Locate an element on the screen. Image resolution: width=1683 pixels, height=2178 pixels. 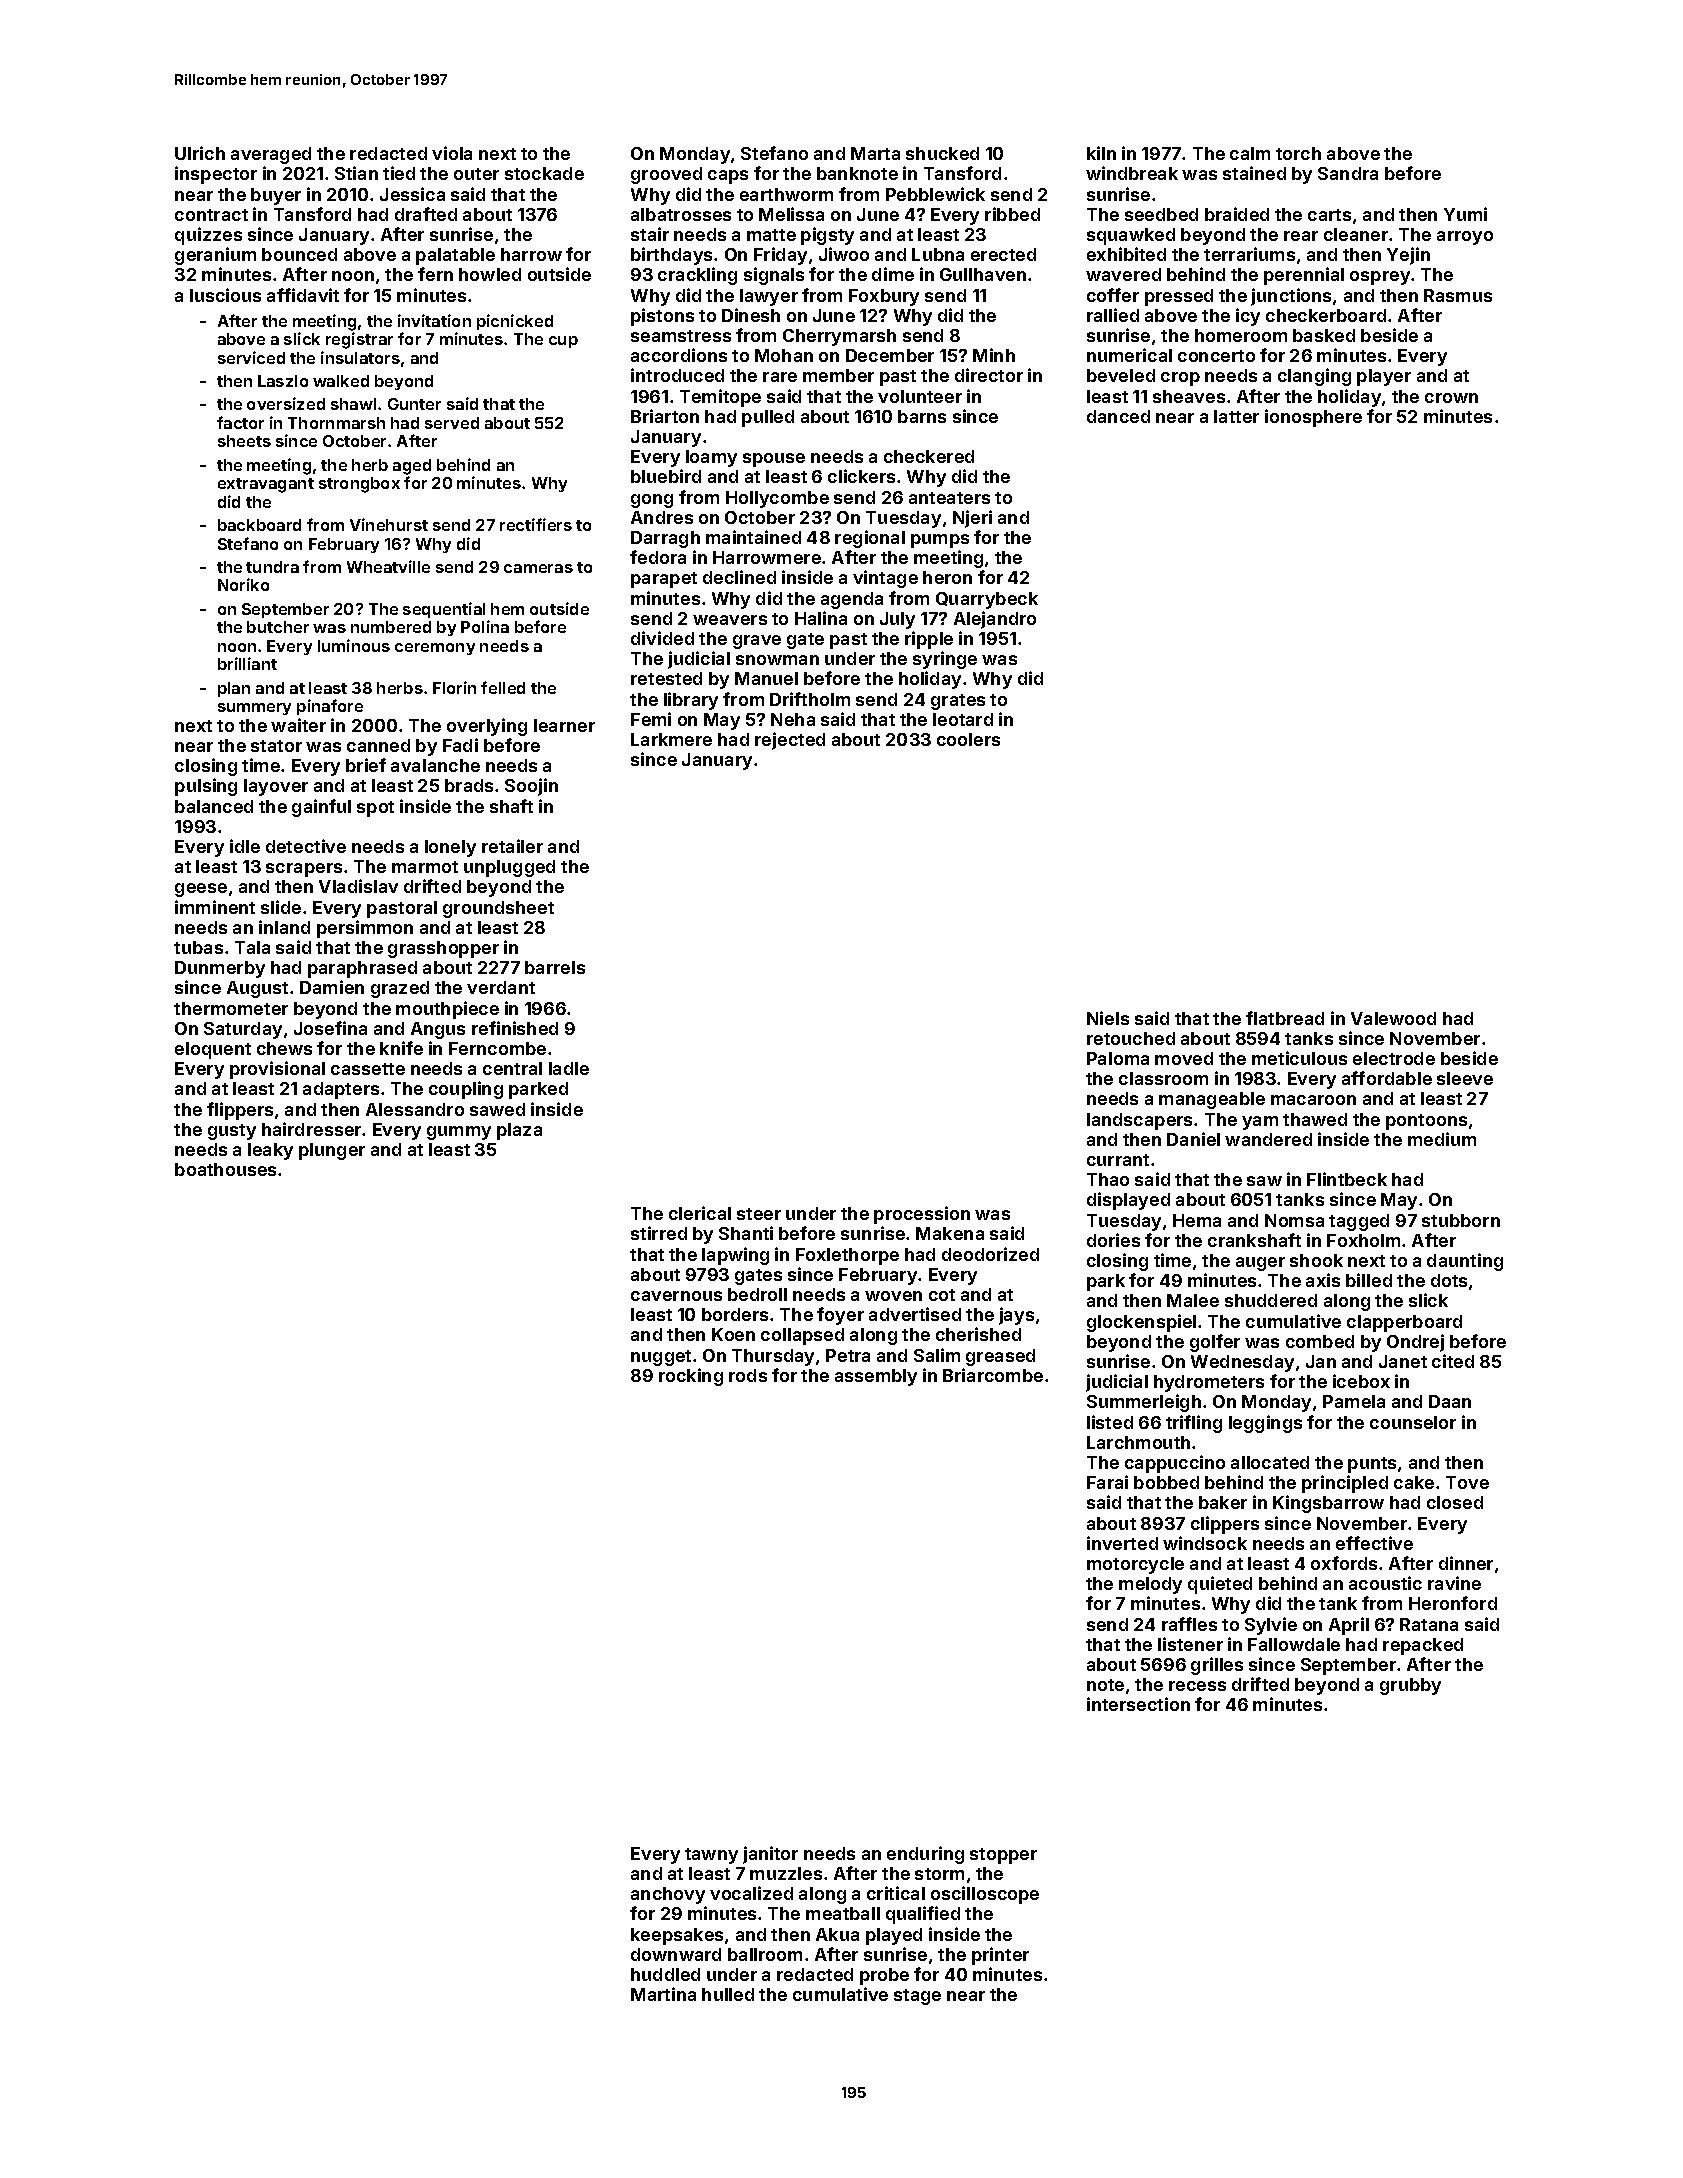
Dunmerby is located at coordinates (220, 969).
